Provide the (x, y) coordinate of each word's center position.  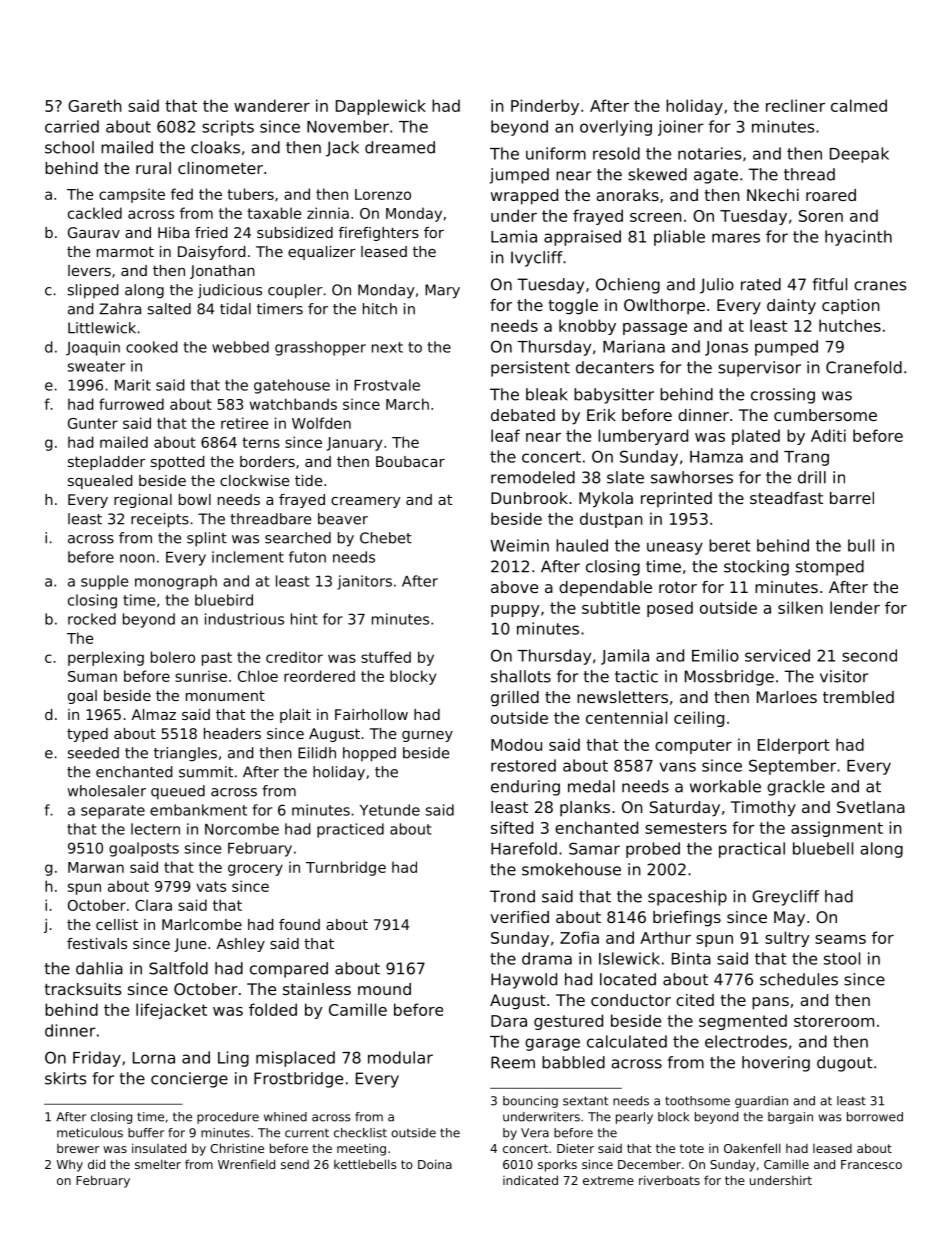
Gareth (95, 105)
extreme (608, 1180)
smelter (158, 1164)
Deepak (859, 155)
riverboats (669, 1180)
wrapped (524, 197)
